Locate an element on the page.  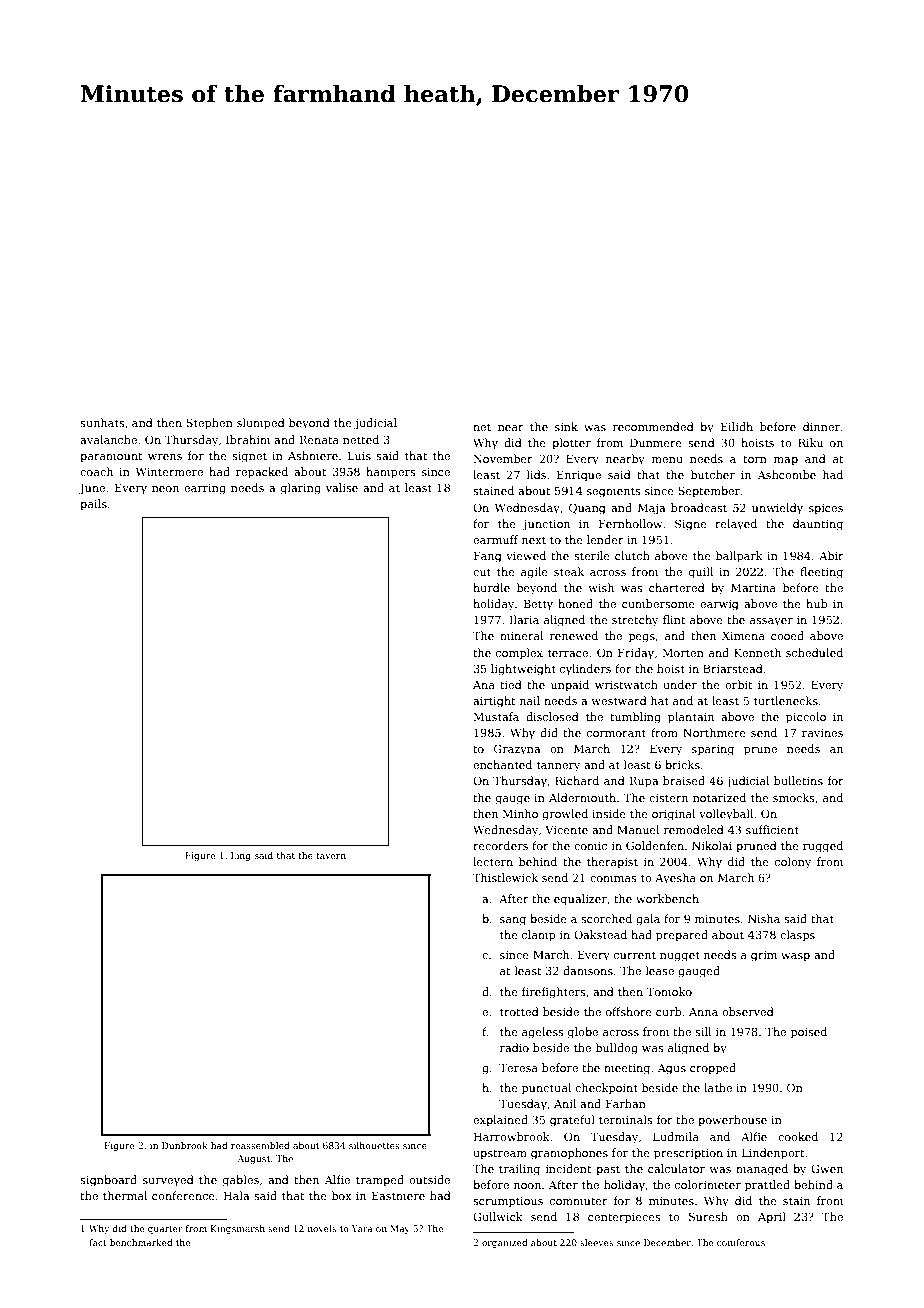
Nisha is located at coordinates (764, 918).
